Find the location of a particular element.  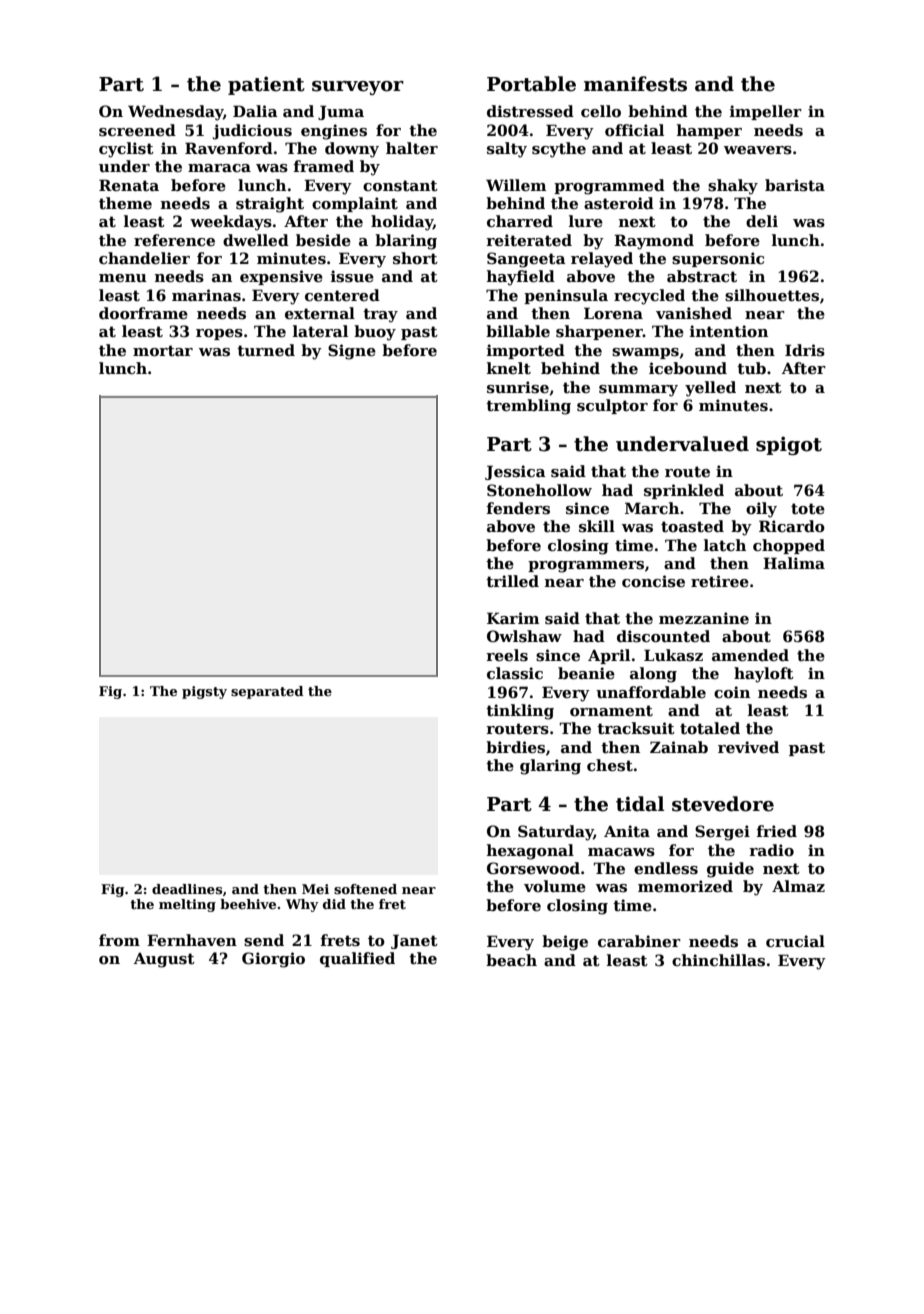

manifests is located at coordinates (635, 84).
